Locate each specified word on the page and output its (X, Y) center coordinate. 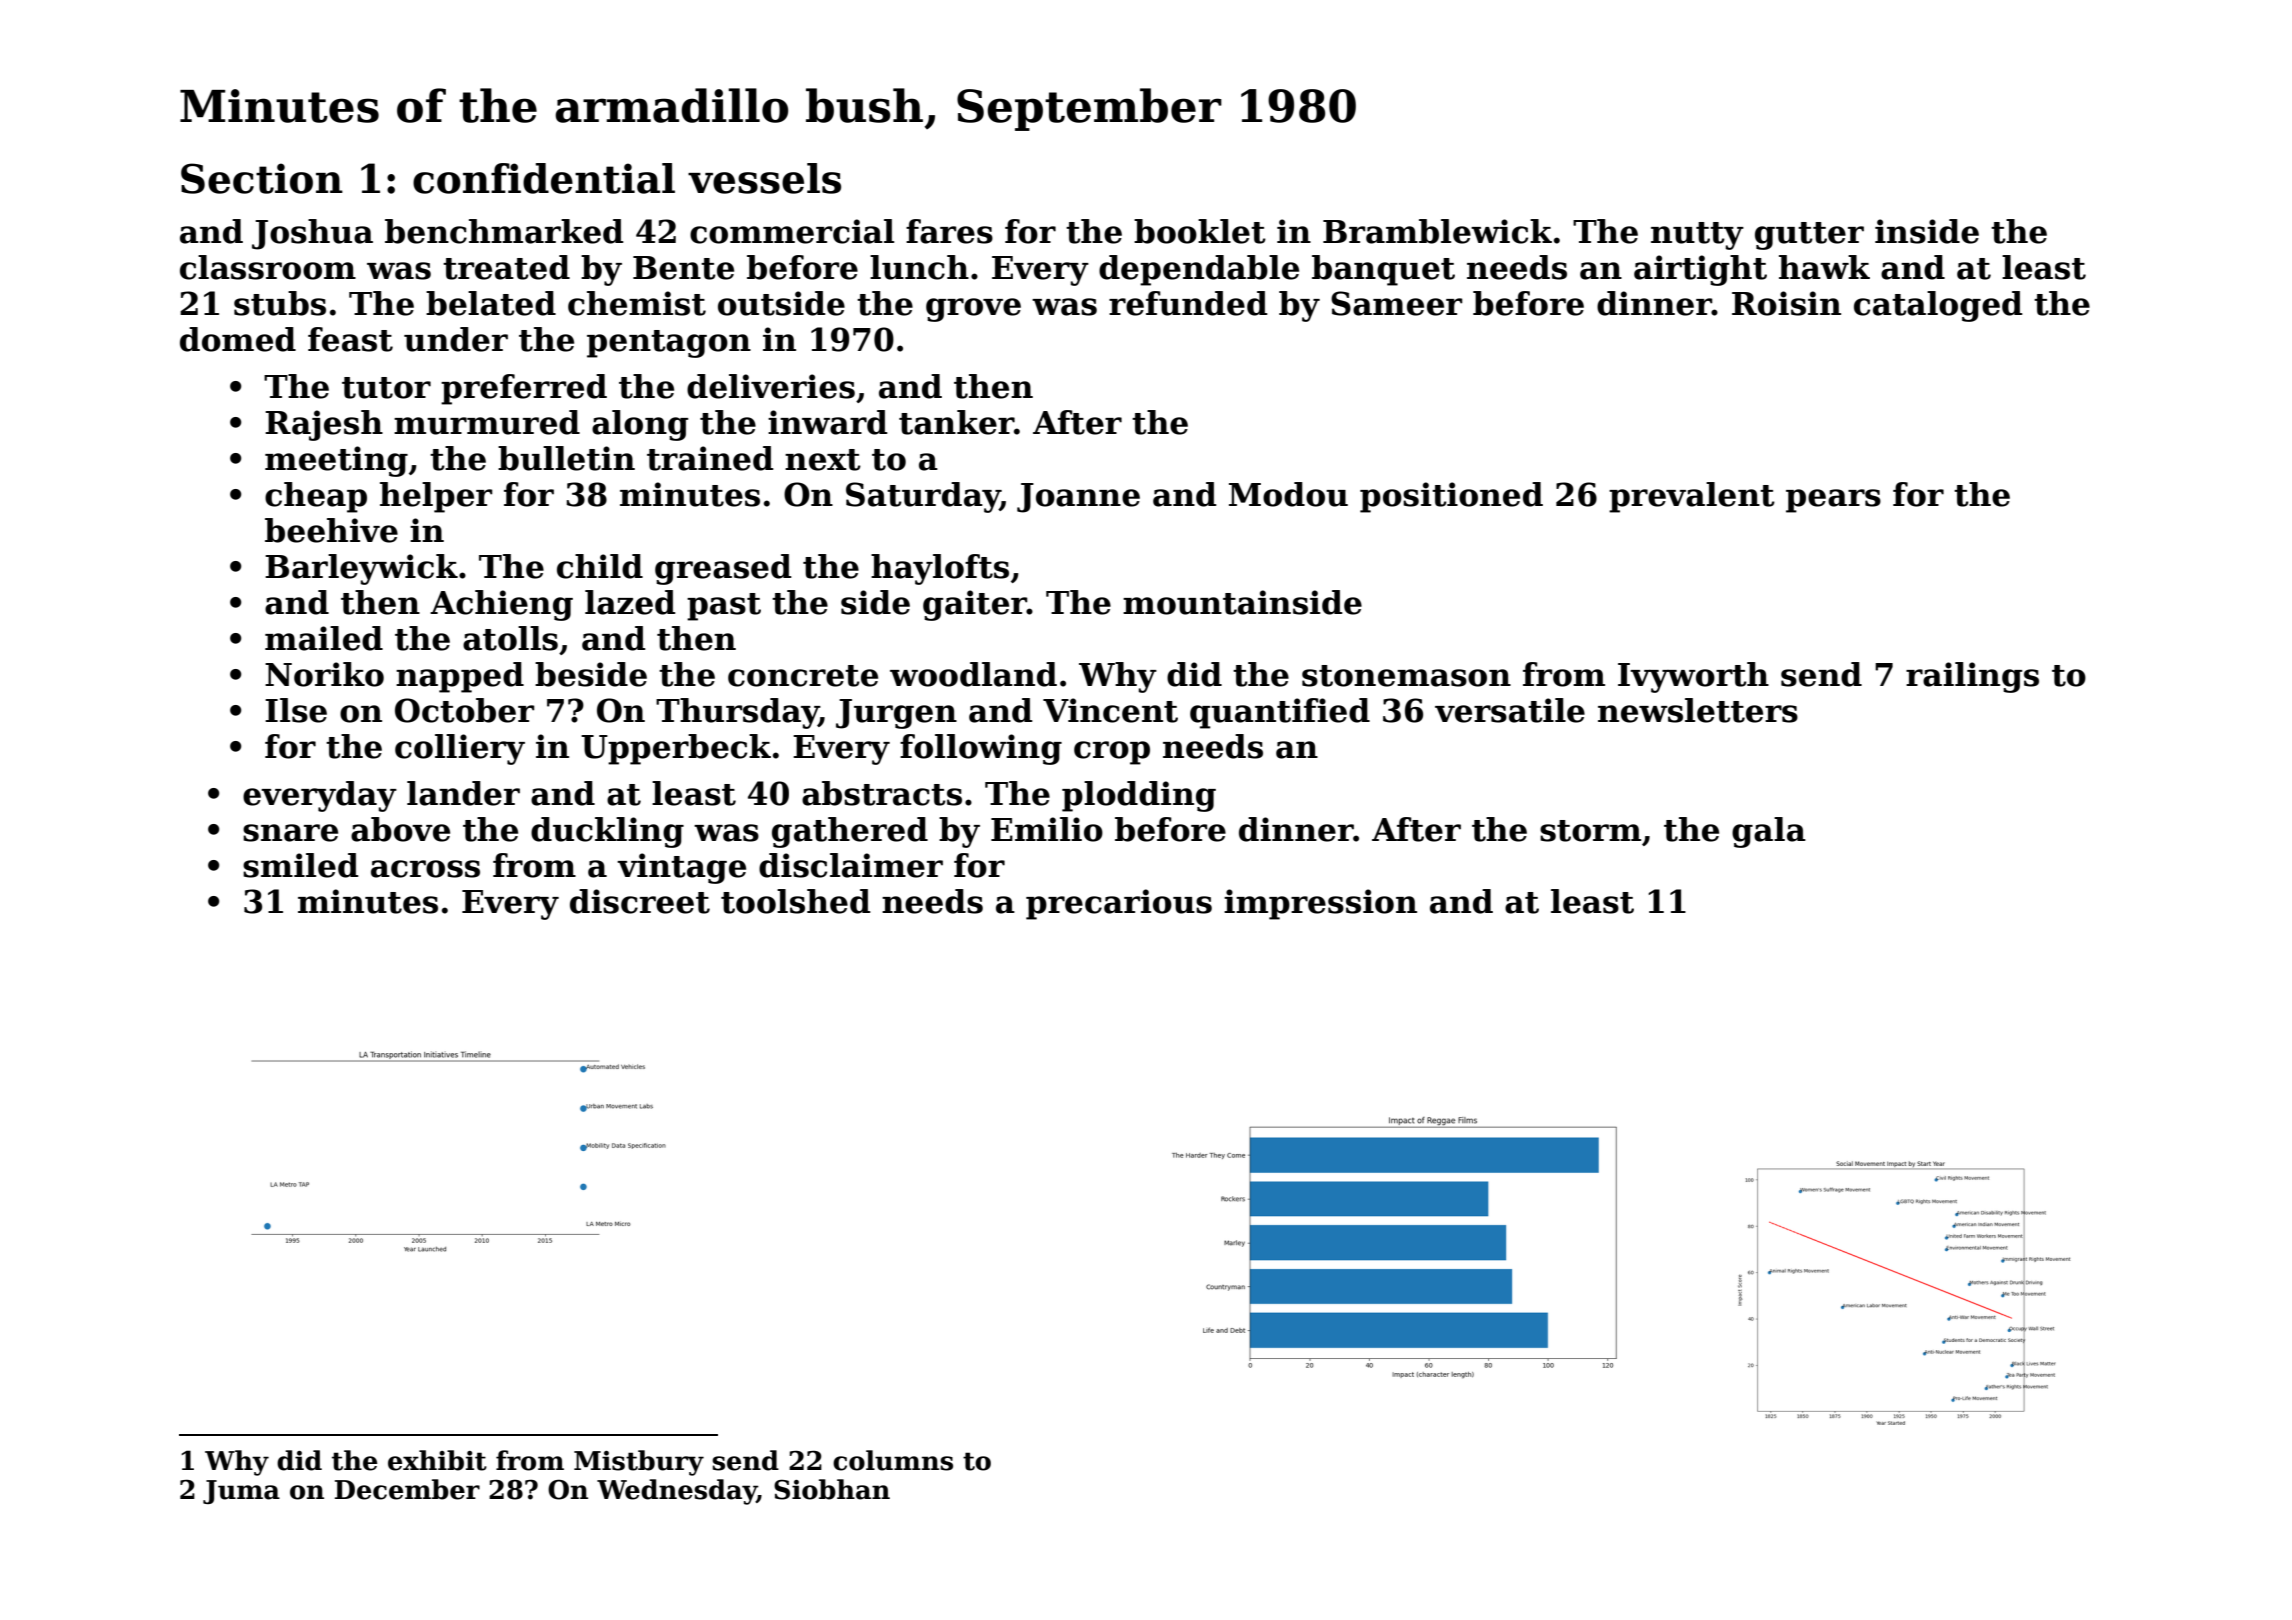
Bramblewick (1437, 231)
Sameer (1396, 303)
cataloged (1938, 306)
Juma (241, 1492)
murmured (487, 422)
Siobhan (832, 1489)
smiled (301, 865)
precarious (1119, 904)
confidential (544, 178)
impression (1320, 904)
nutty (1697, 236)
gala (1769, 832)
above (400, 829)
